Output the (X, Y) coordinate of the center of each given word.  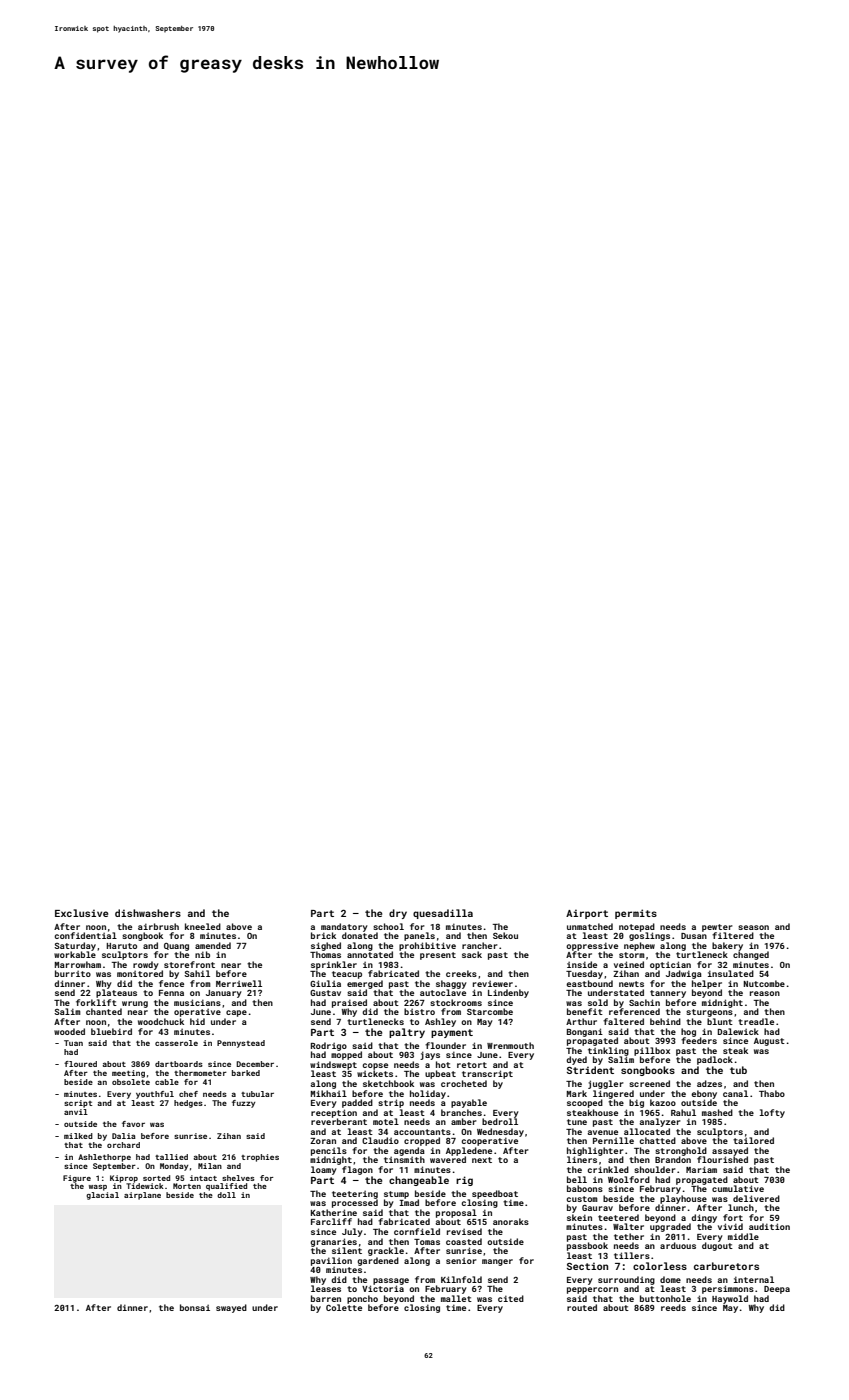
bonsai (195, 1307)
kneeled (203, 926)
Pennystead (241, 1044)
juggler (606, 1084)
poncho (362, 1299)
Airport (587, 914)
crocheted (464, 1083)
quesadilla (443, 914)
